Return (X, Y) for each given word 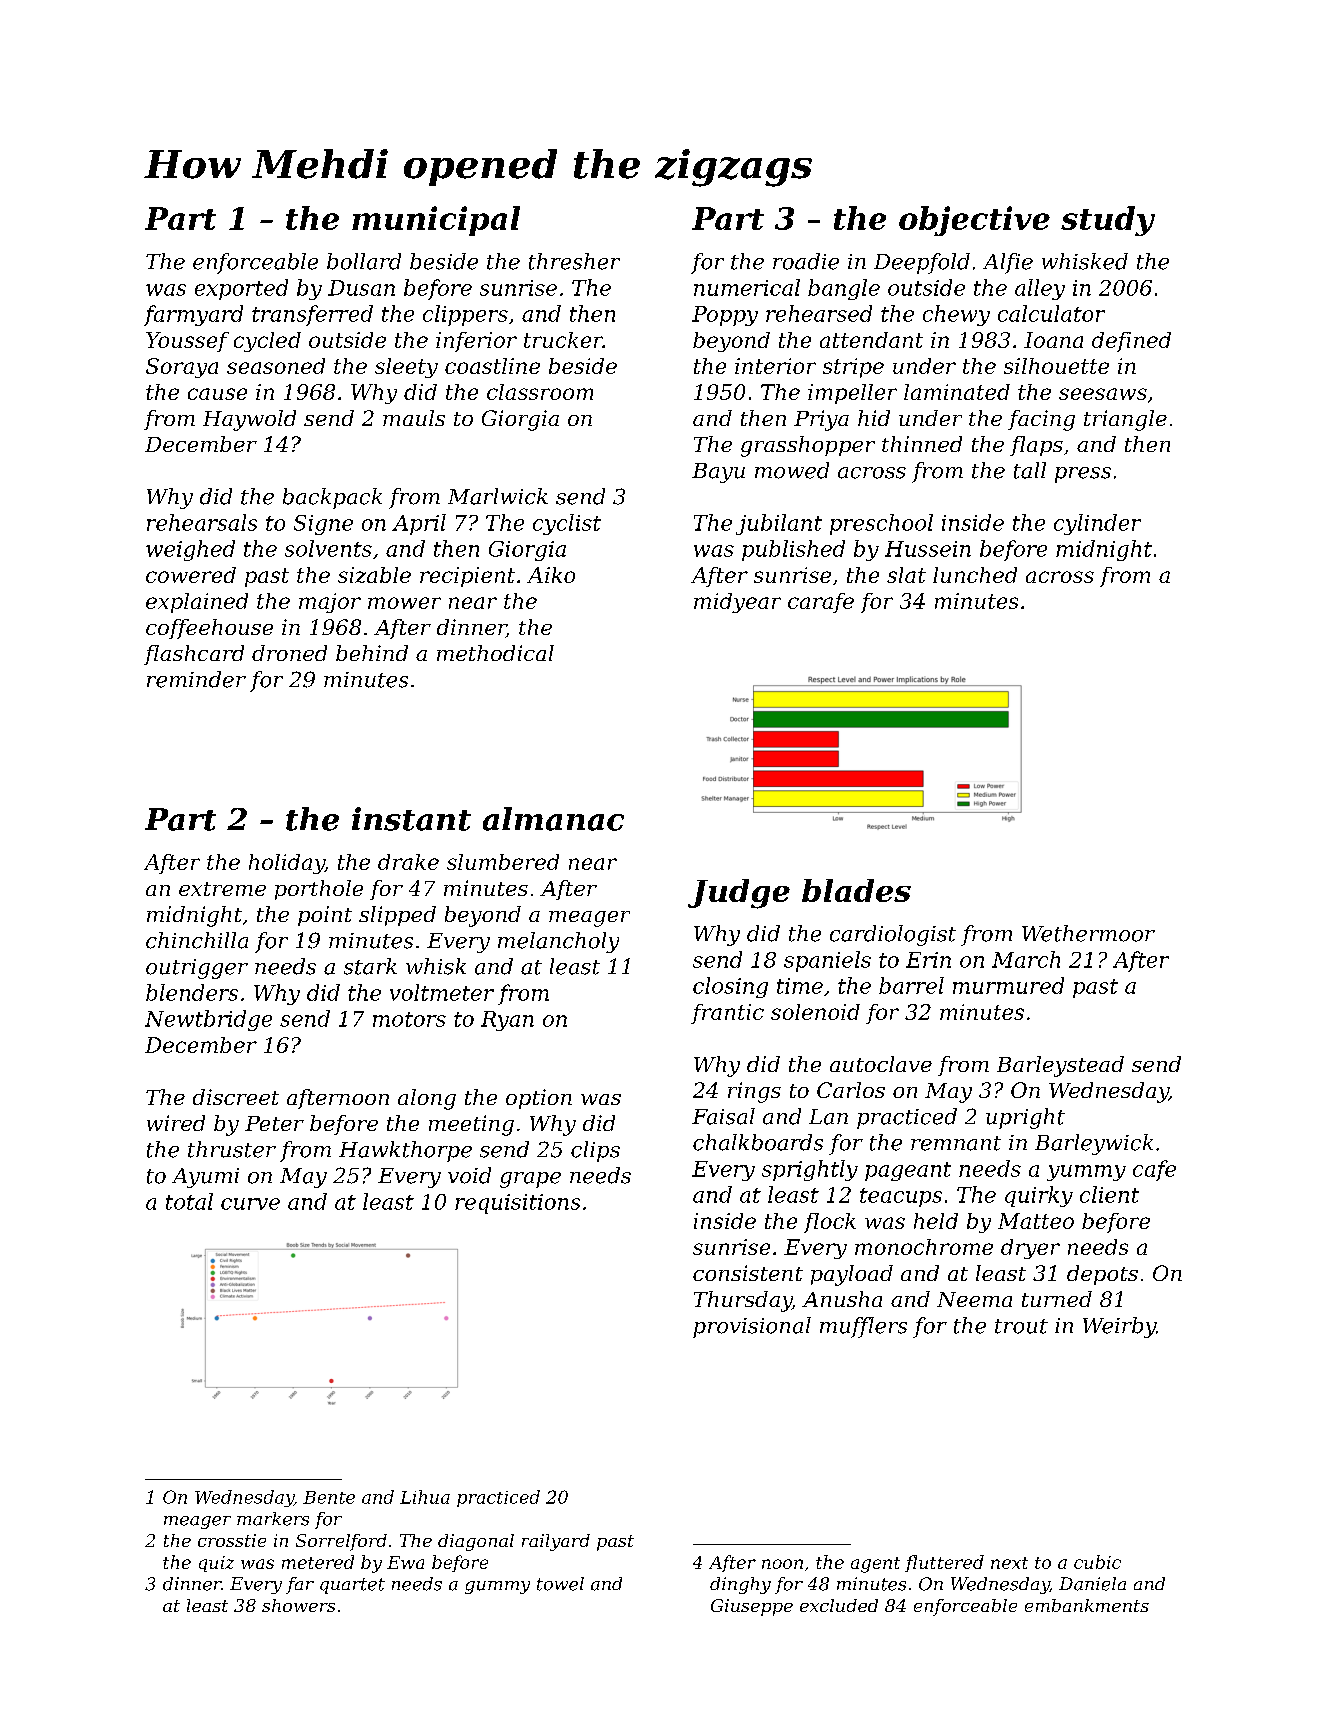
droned (289, 653)
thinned (922, 444)
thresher (574, 261)
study (1108, 221)
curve (250, 1204)
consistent (748, 1273)
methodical (495, 653)
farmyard (193, 315)
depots (1102, 1275)
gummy (497, 1587)
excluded (839, 1605)
